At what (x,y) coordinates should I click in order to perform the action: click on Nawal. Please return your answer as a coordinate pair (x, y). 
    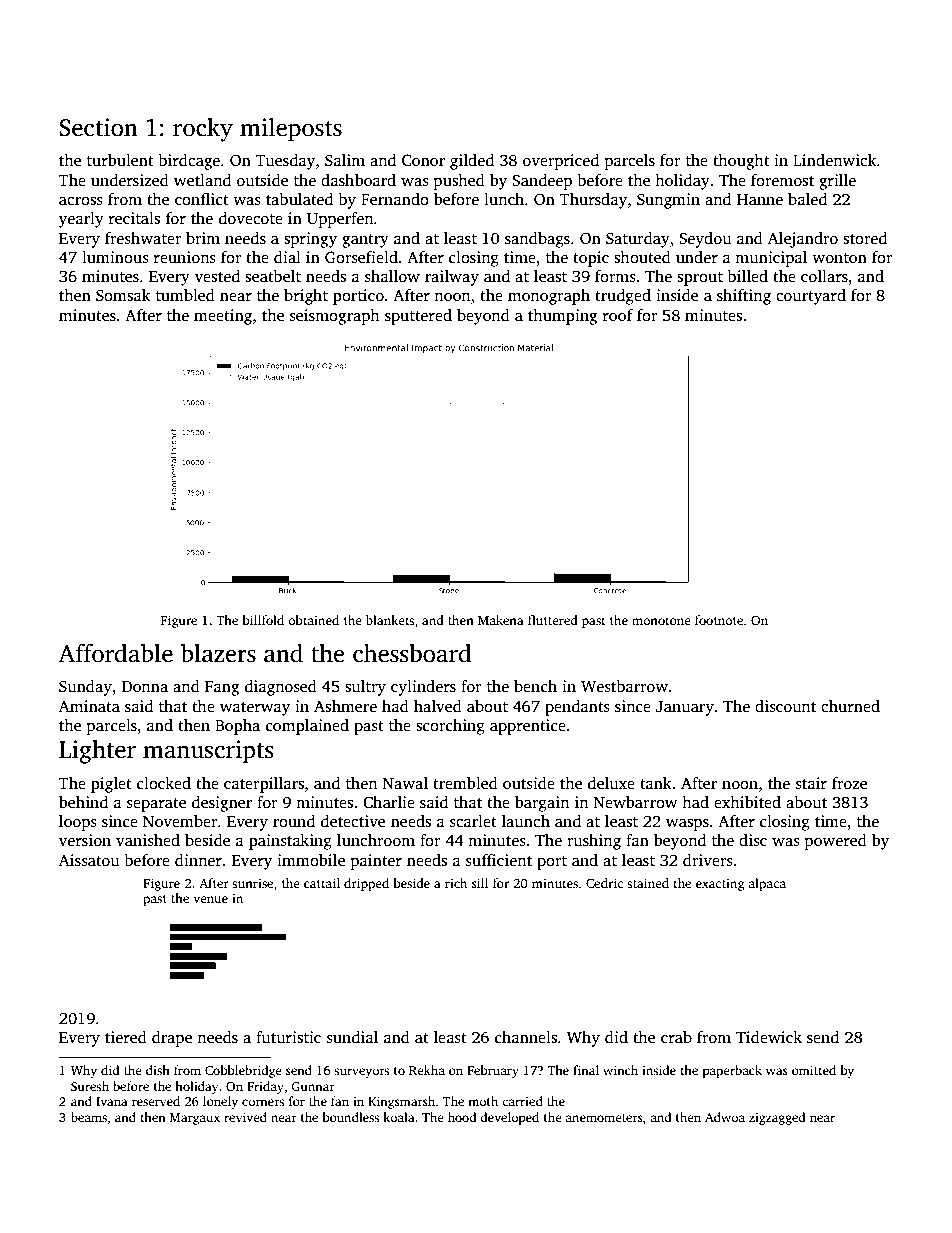
    Looking at the image, I should click on (405, 783).
